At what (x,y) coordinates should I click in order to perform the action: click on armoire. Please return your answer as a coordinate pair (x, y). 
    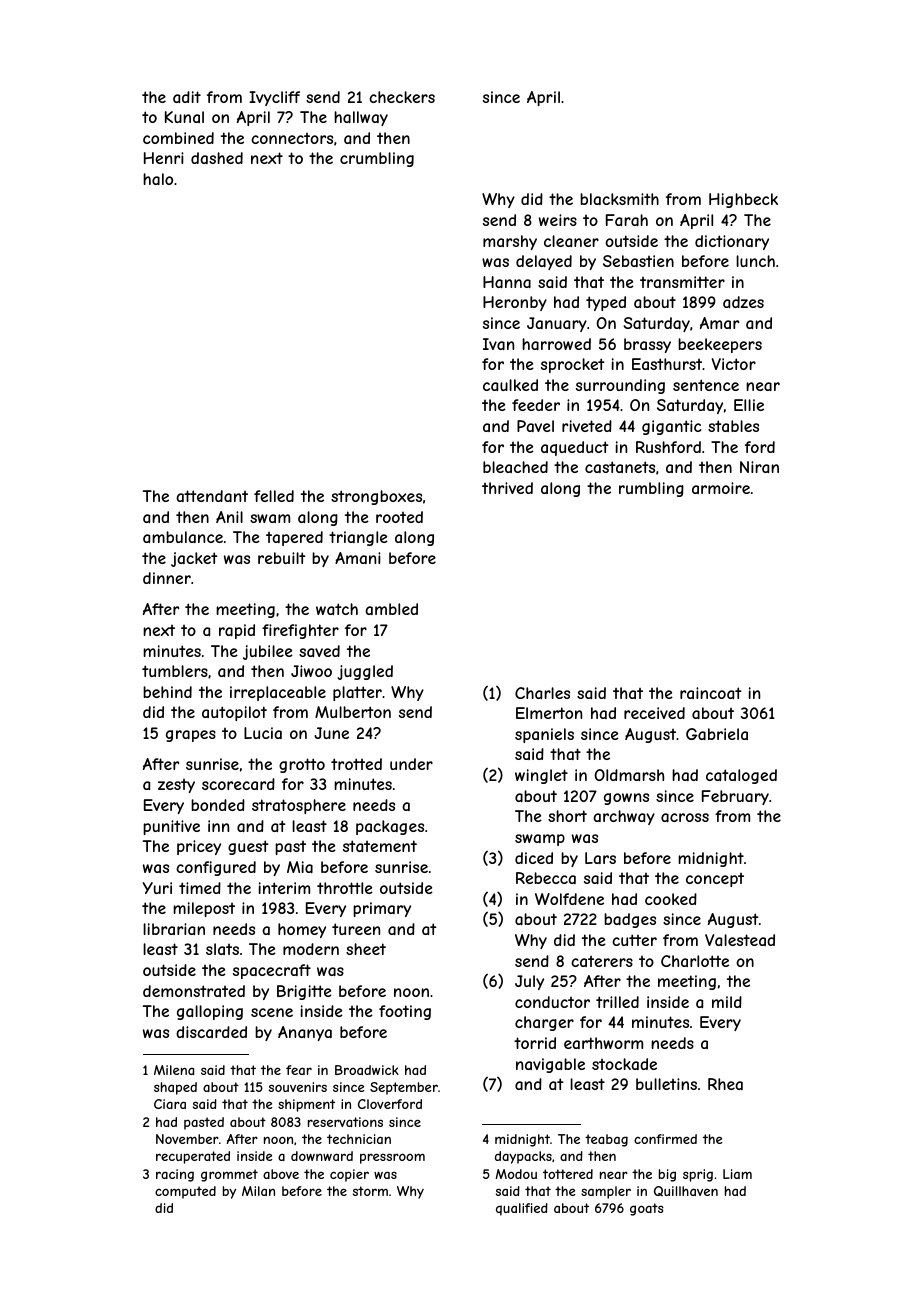
    Looking at the image, I should click on (721, 488).
